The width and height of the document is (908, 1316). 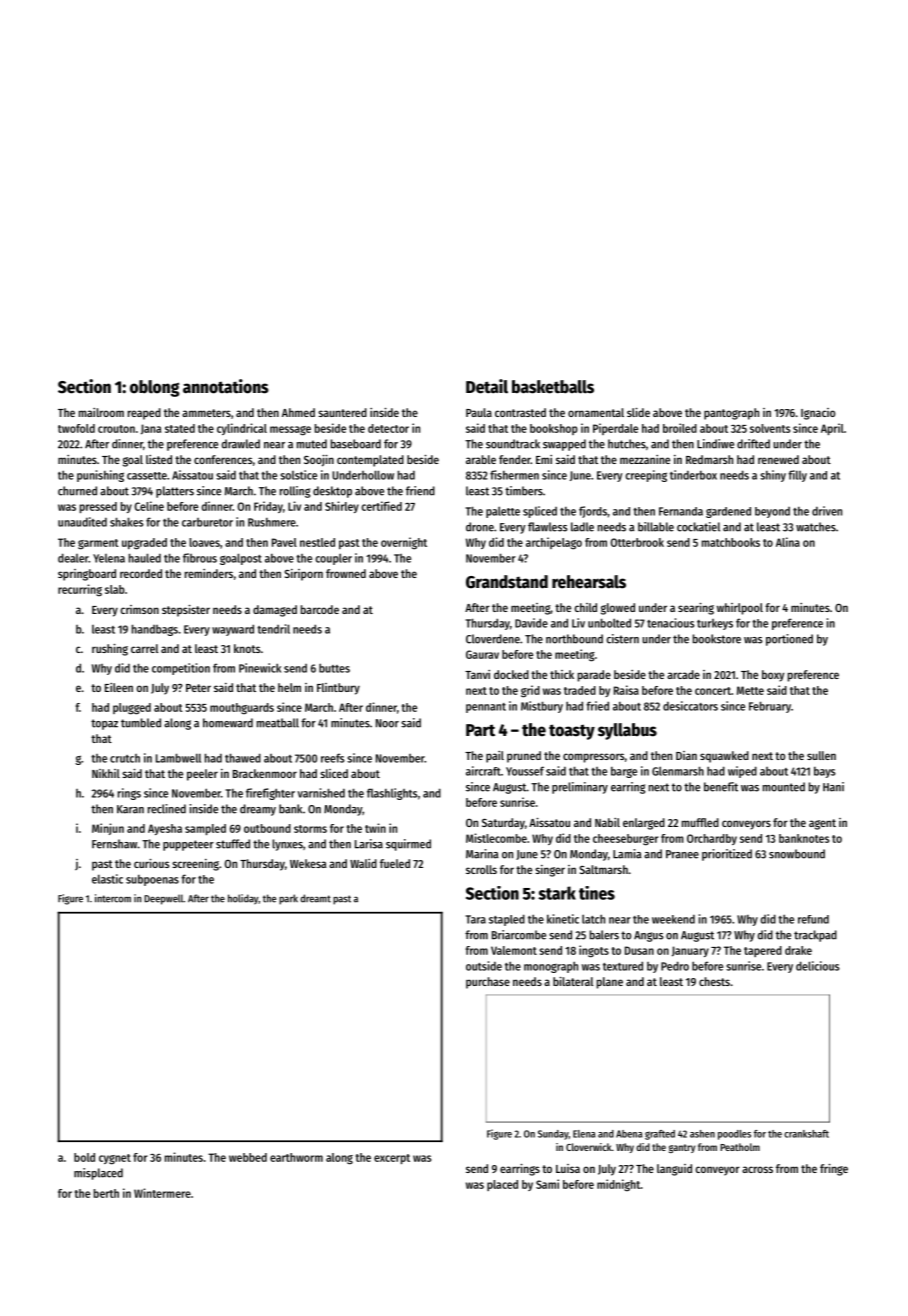 I want to click on sliced, so click(x=334, y=773).
